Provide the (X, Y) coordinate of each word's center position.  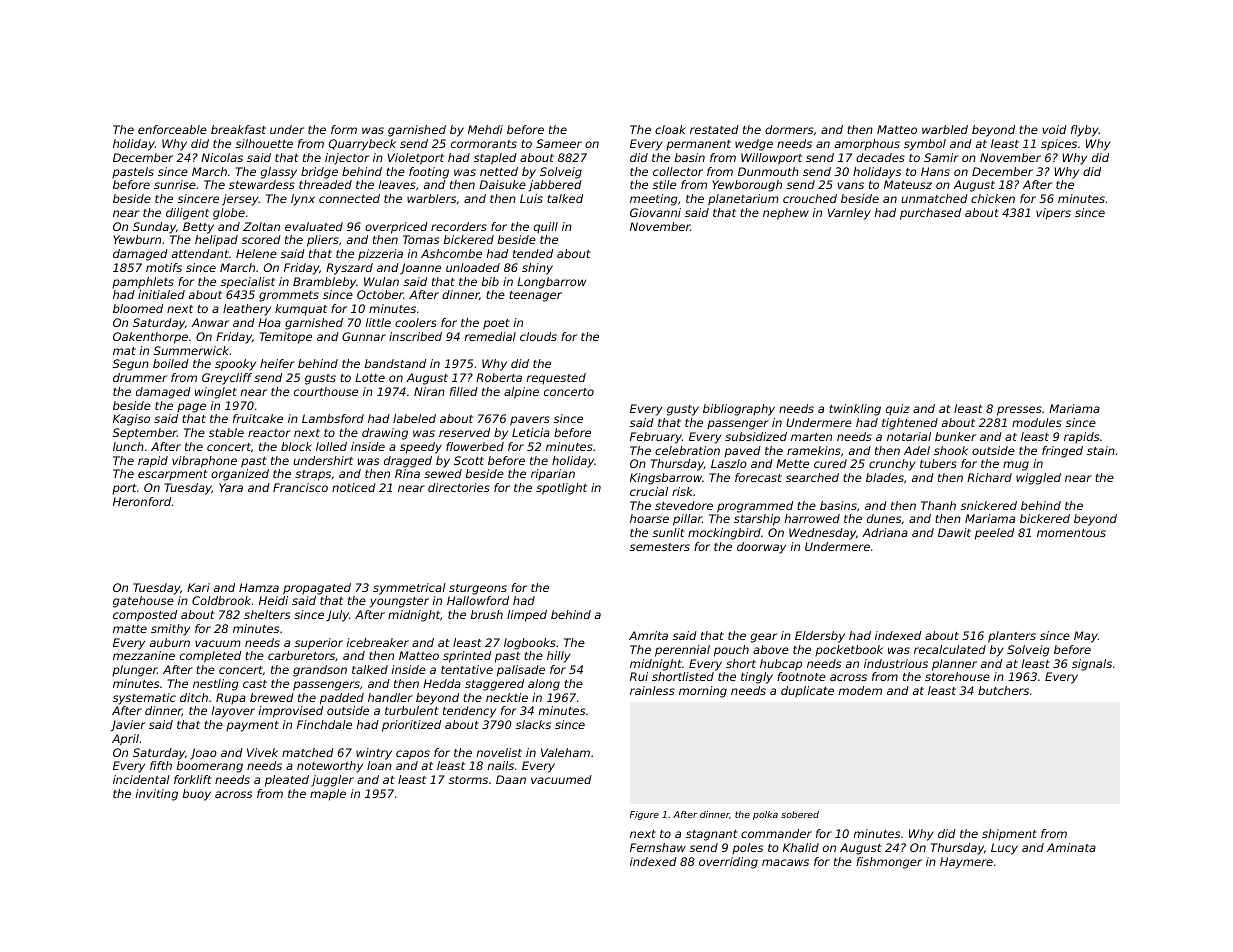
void (1054, 129)
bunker (955, 436)
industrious (896, 663)
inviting (157, 795)
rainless (652, 690)
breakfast (238, 129)
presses (1019, 411)
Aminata (1071, 847)
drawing (385, 434)
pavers (530, 421)
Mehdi (485, 129)
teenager (535, 296)
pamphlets (143, 283)
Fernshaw (658, 847)
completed (210, 657)
